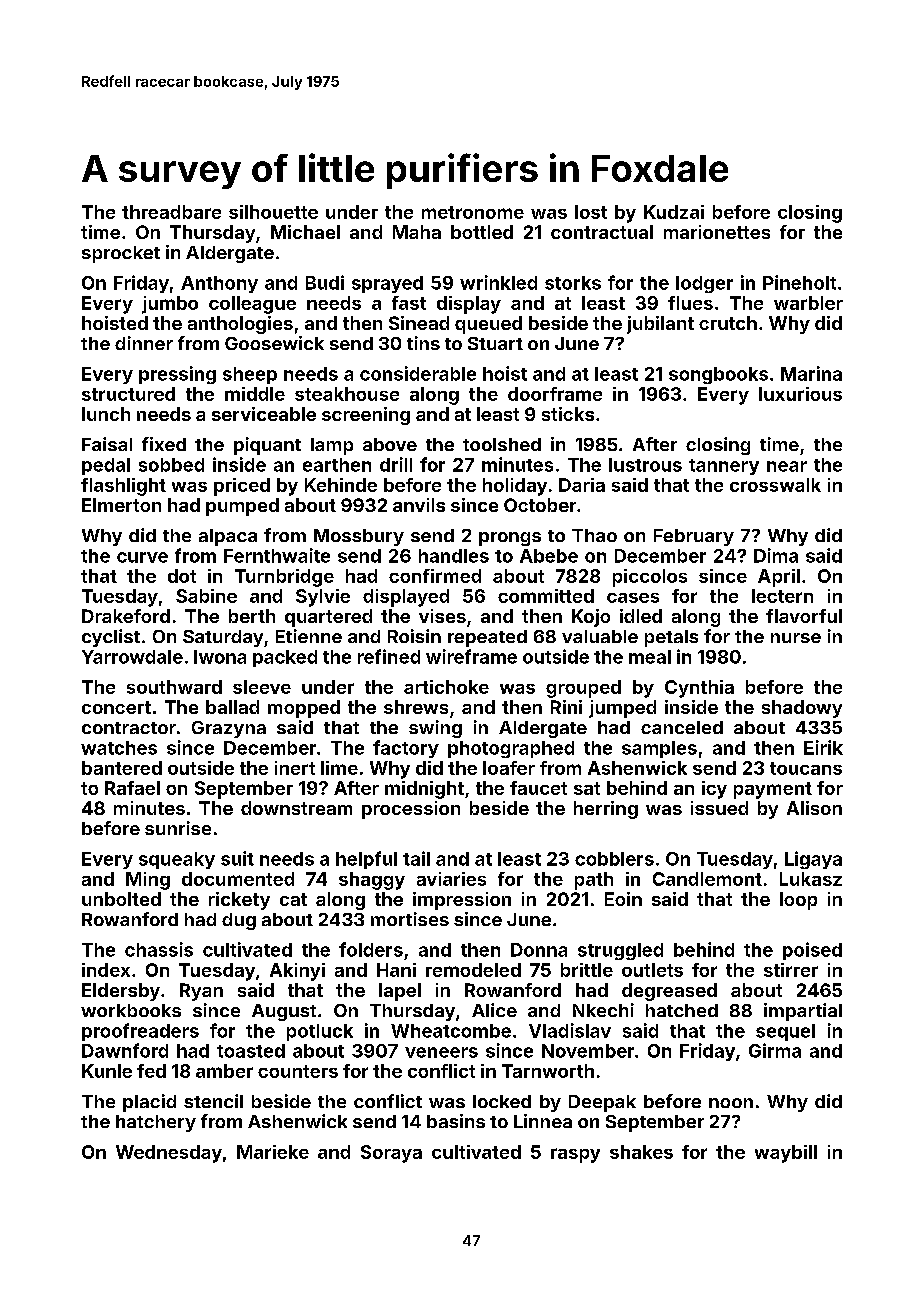 The width and height of the image is (924, 1314). What do you see at coordinates (694, 537) in the image?
I see `February` at bounding box center [694, 537].
